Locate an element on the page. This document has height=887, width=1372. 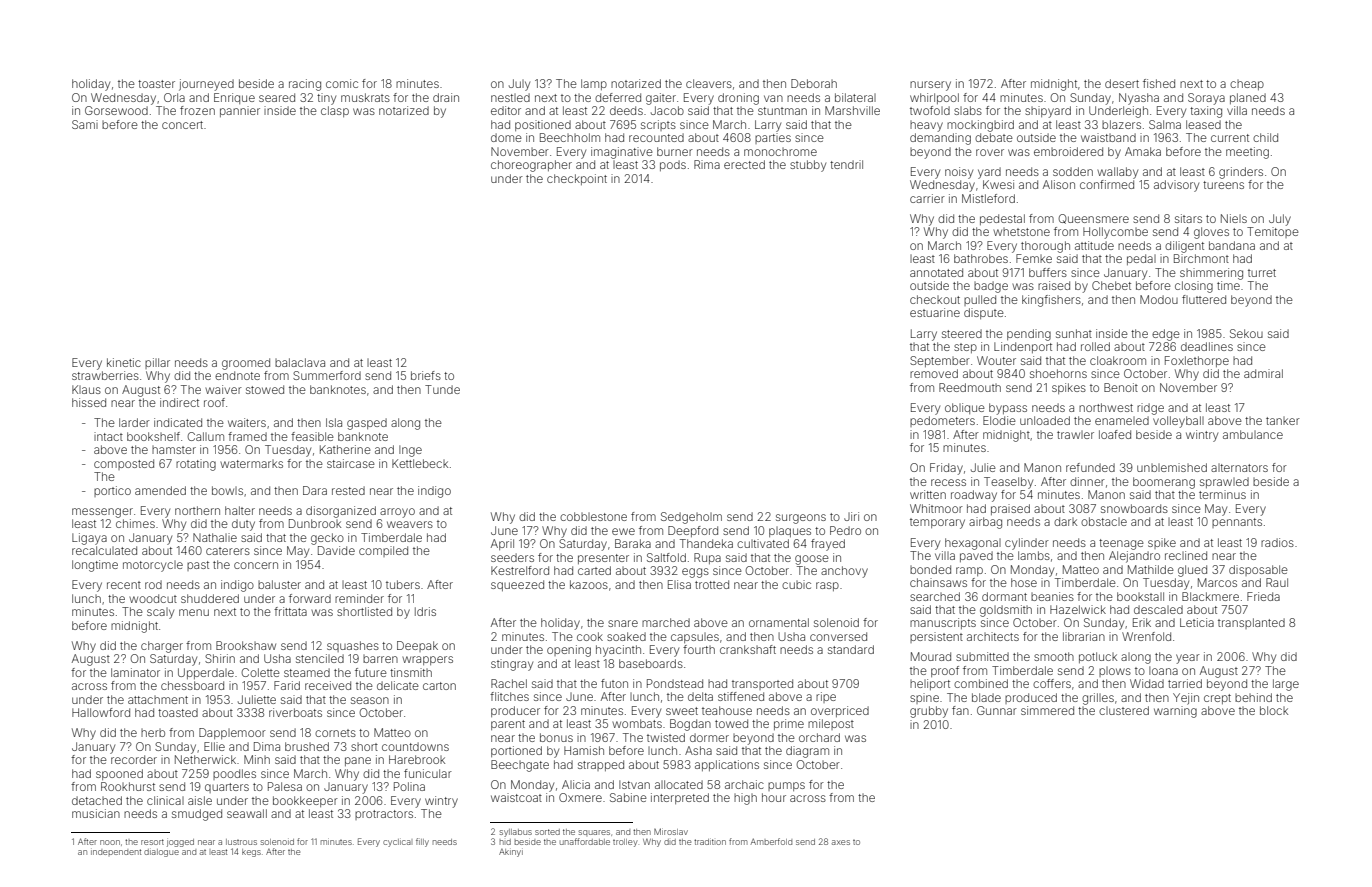
large is located at coordinates (1286, 685).
